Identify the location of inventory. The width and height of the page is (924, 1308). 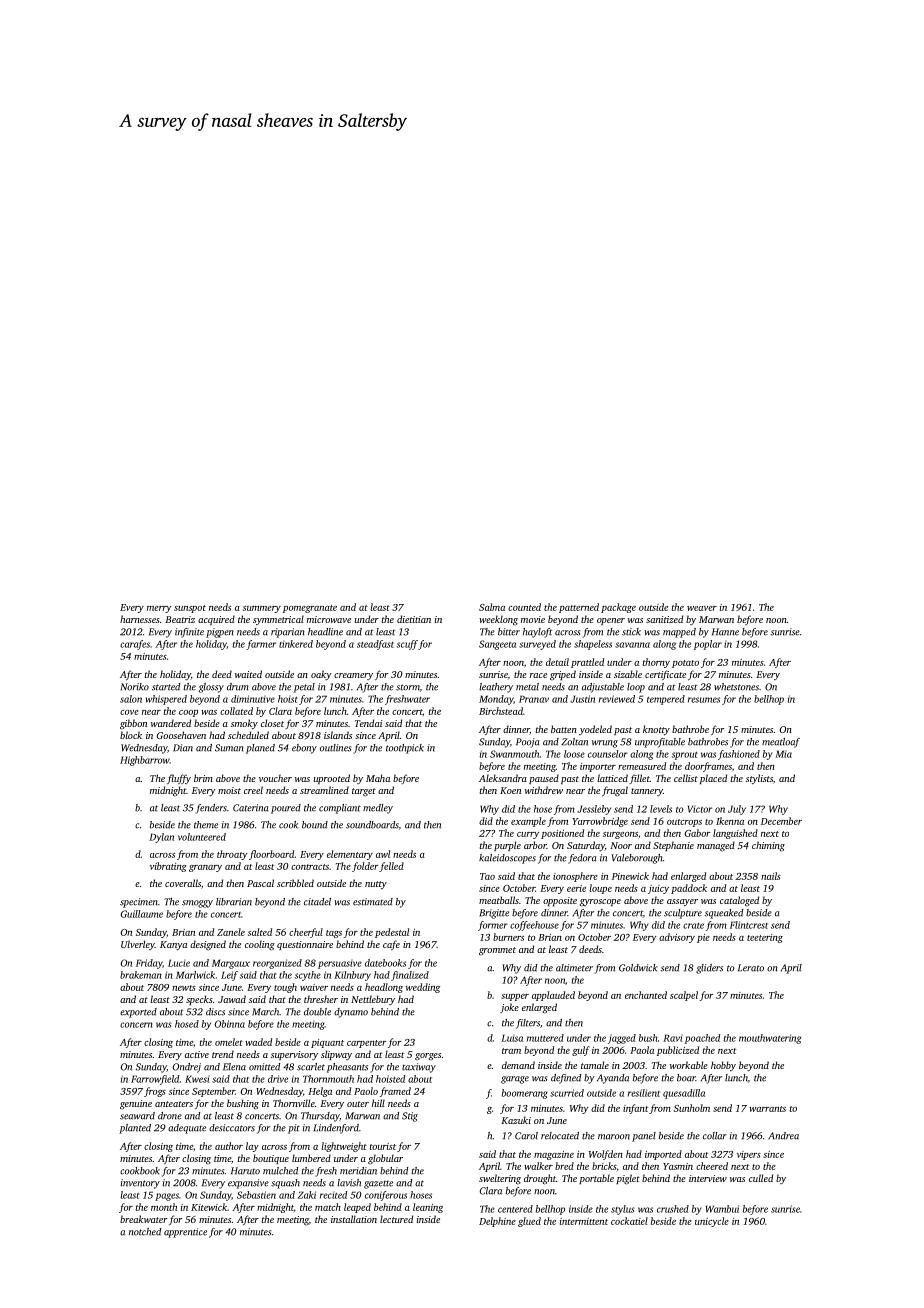
(140, 1184).
